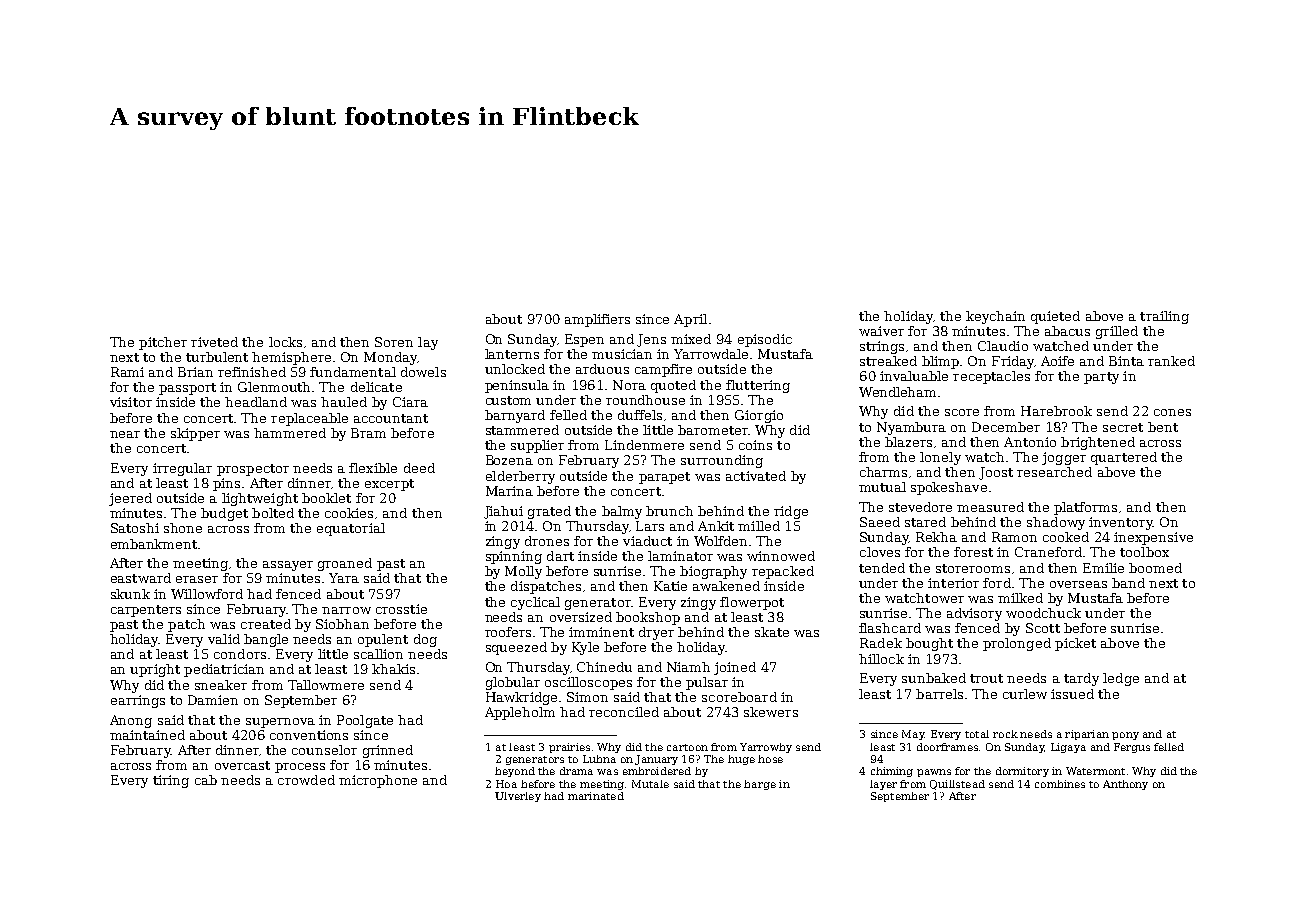  Describe the element at coordinates (995, 317) in the image. I see `keychain` at that location.
